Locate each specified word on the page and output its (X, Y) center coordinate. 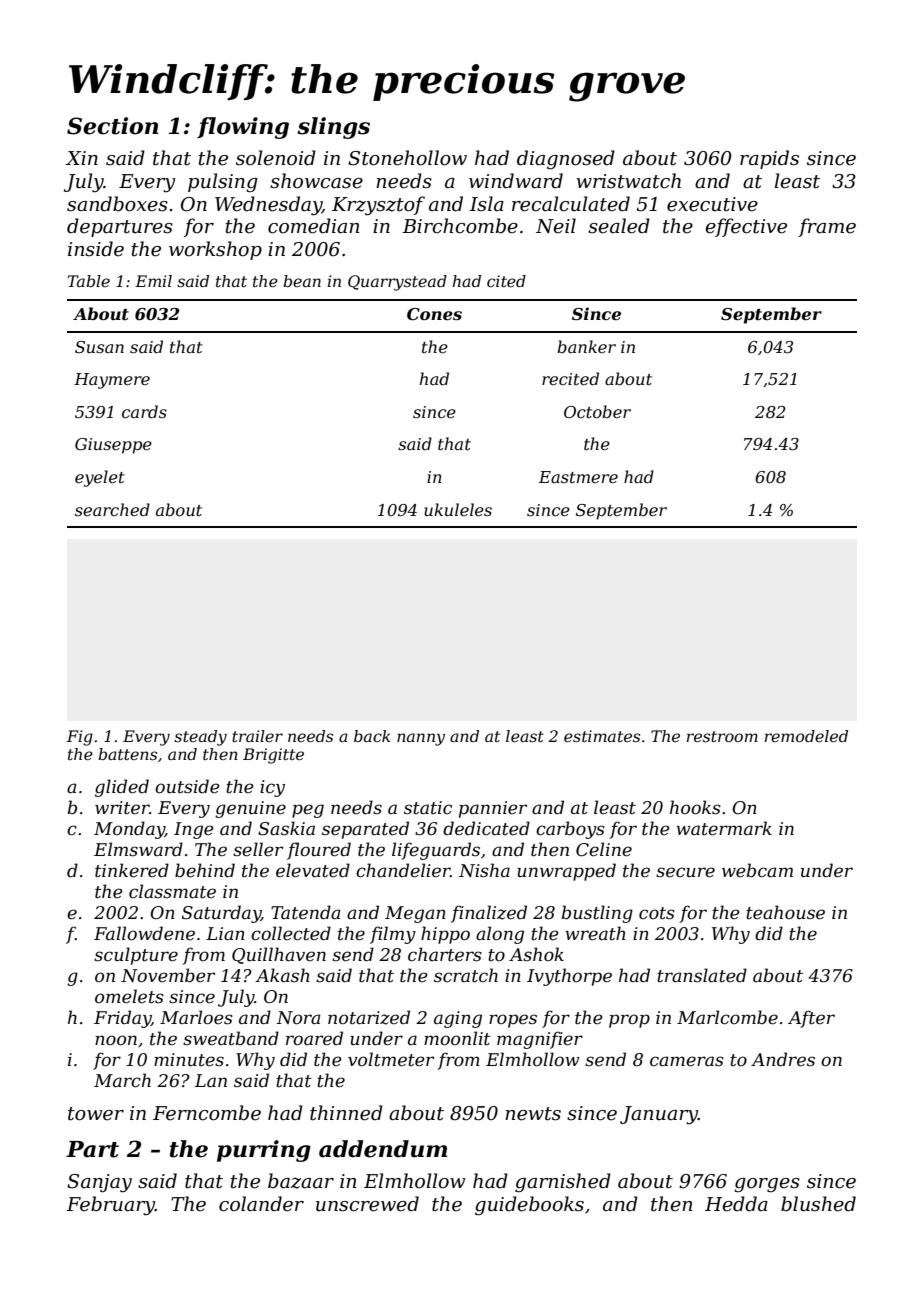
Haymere (112, 381)
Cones (434, 314)
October (597, 411)
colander (261, 1204)
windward (516, 181)
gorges (767, 1185)
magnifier (540, 1040)
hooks (695, 807)
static (428, 807)
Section (113, 126)
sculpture (136, 956)
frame (827, 227)
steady (200, 738)
